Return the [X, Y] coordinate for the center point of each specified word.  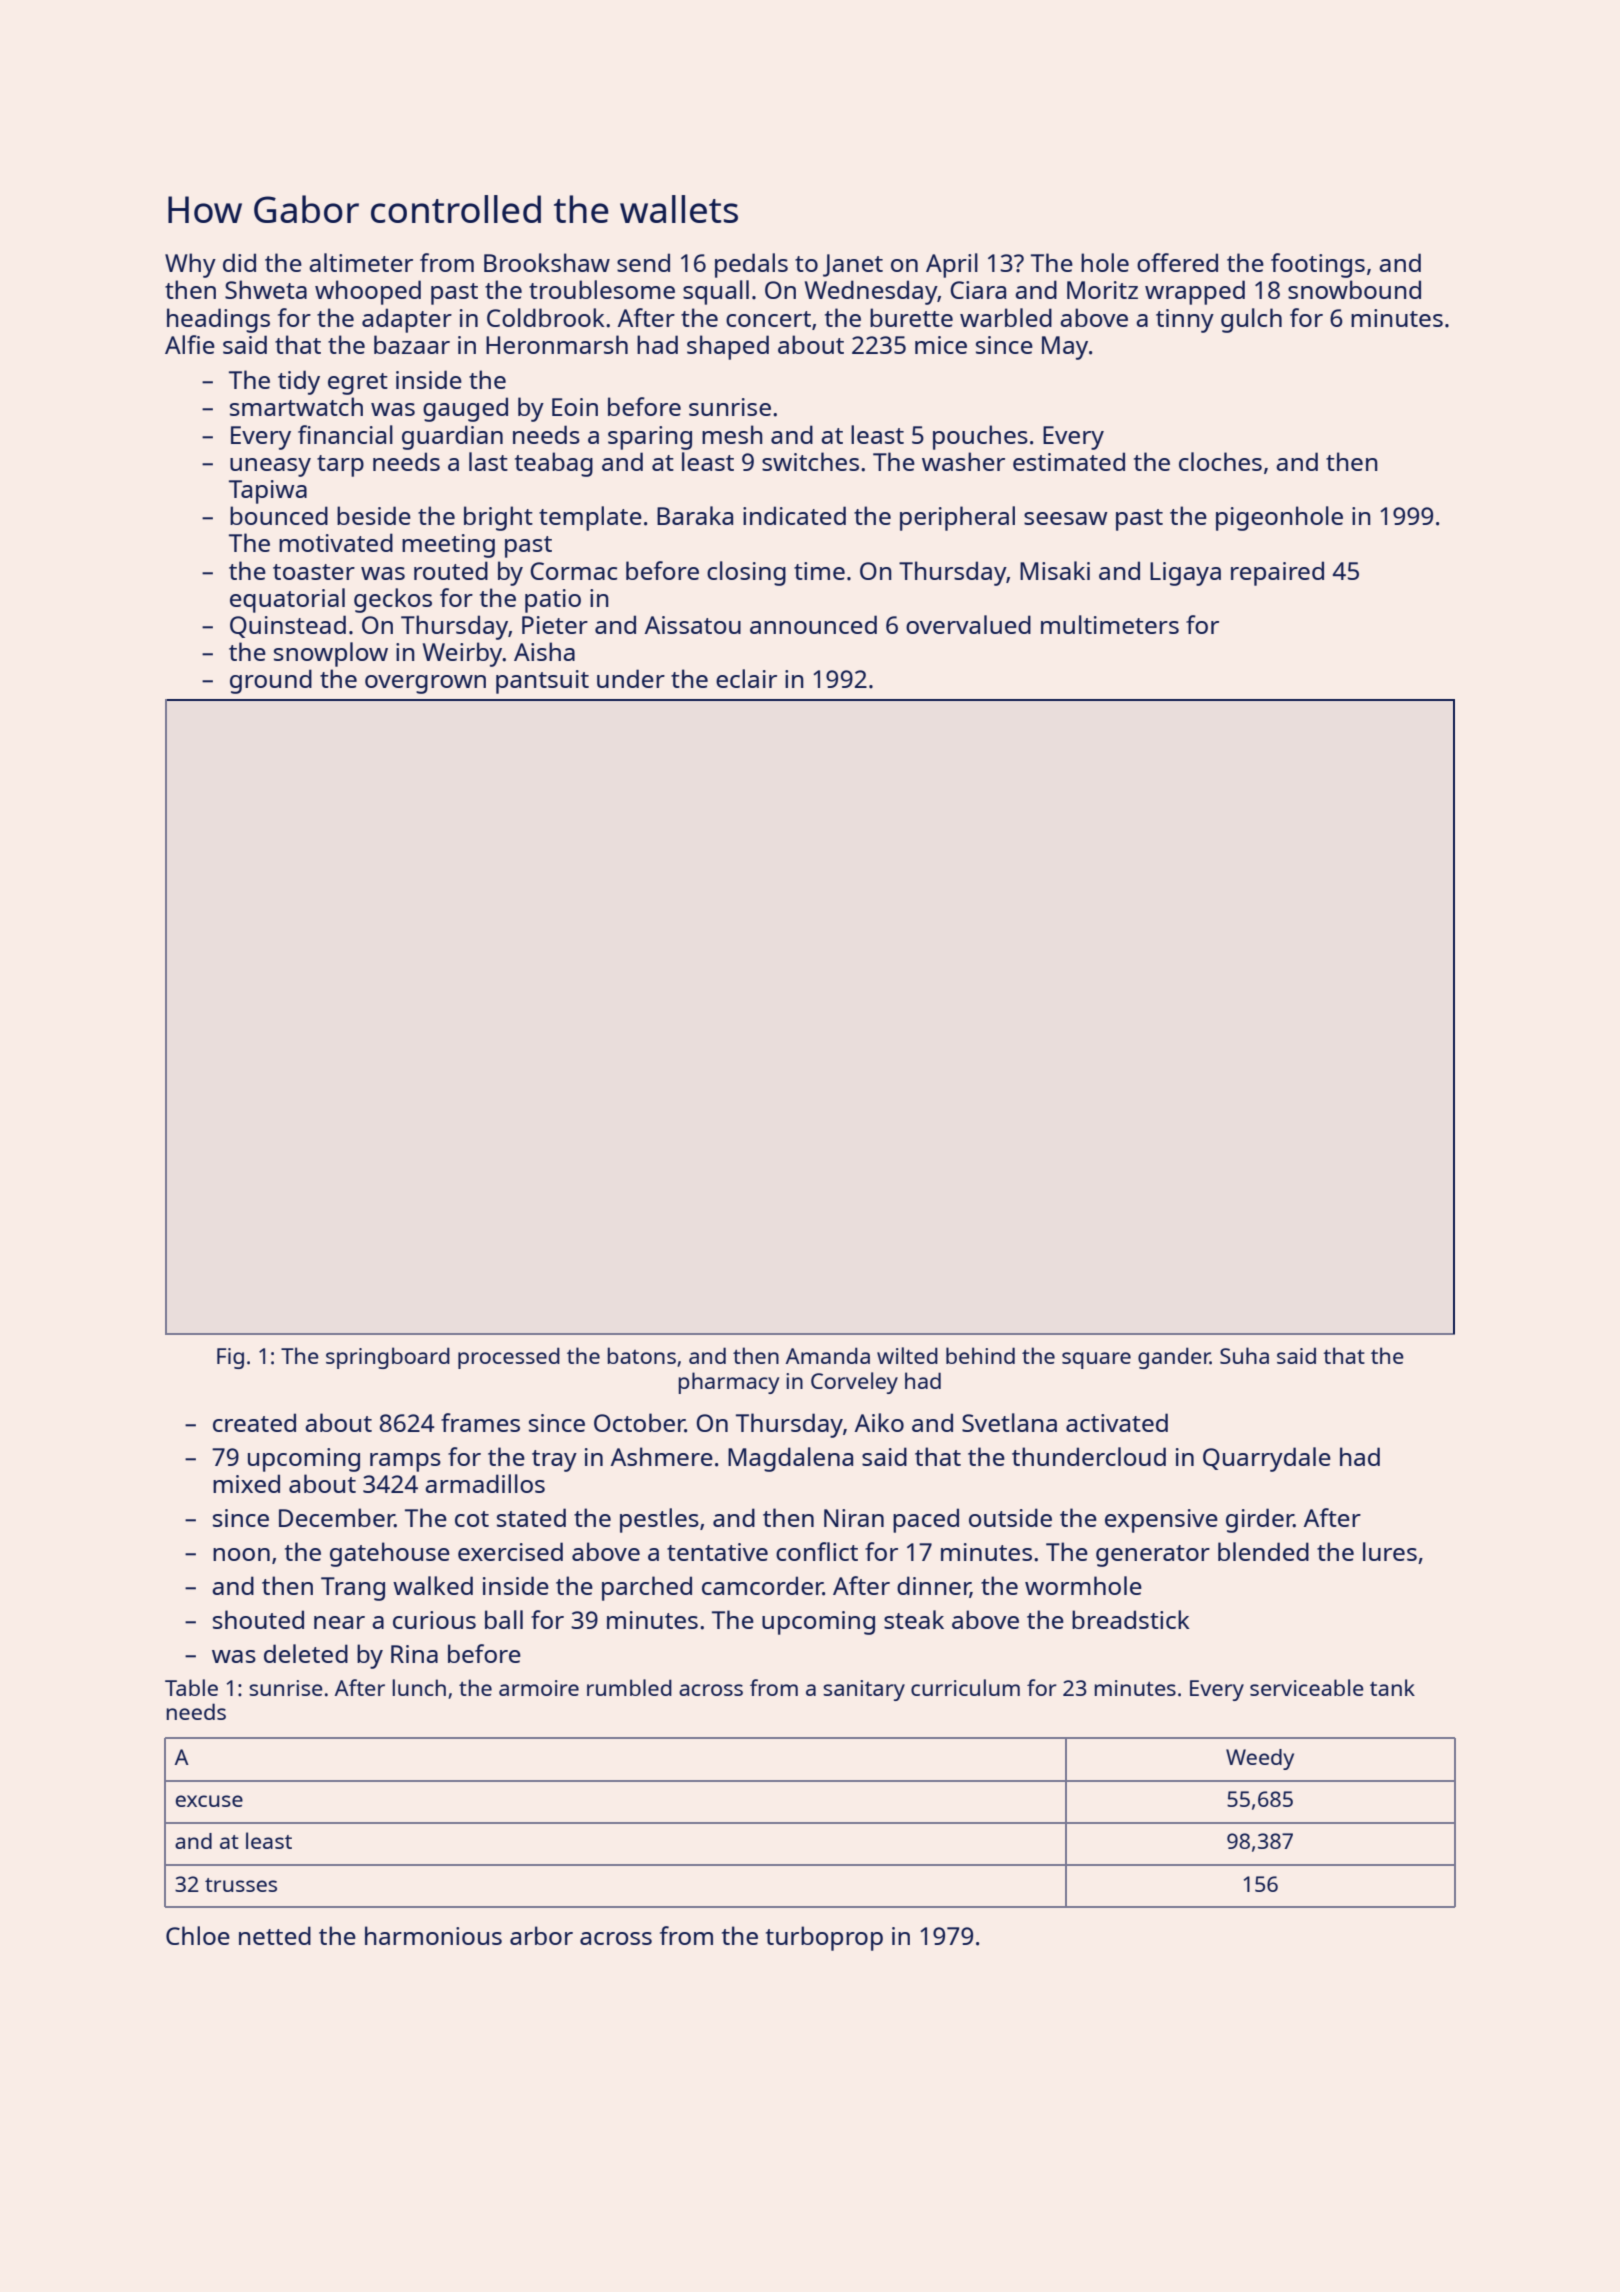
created [254, 1422]
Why [190, 265]
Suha [1244, 1355]
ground [271, 681]
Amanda [828, 1355]
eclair [746, 678]
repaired [1277, 573]
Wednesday [871, 292]
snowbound [1354, 289]
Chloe [198, 1935]
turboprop [824, 1938]
